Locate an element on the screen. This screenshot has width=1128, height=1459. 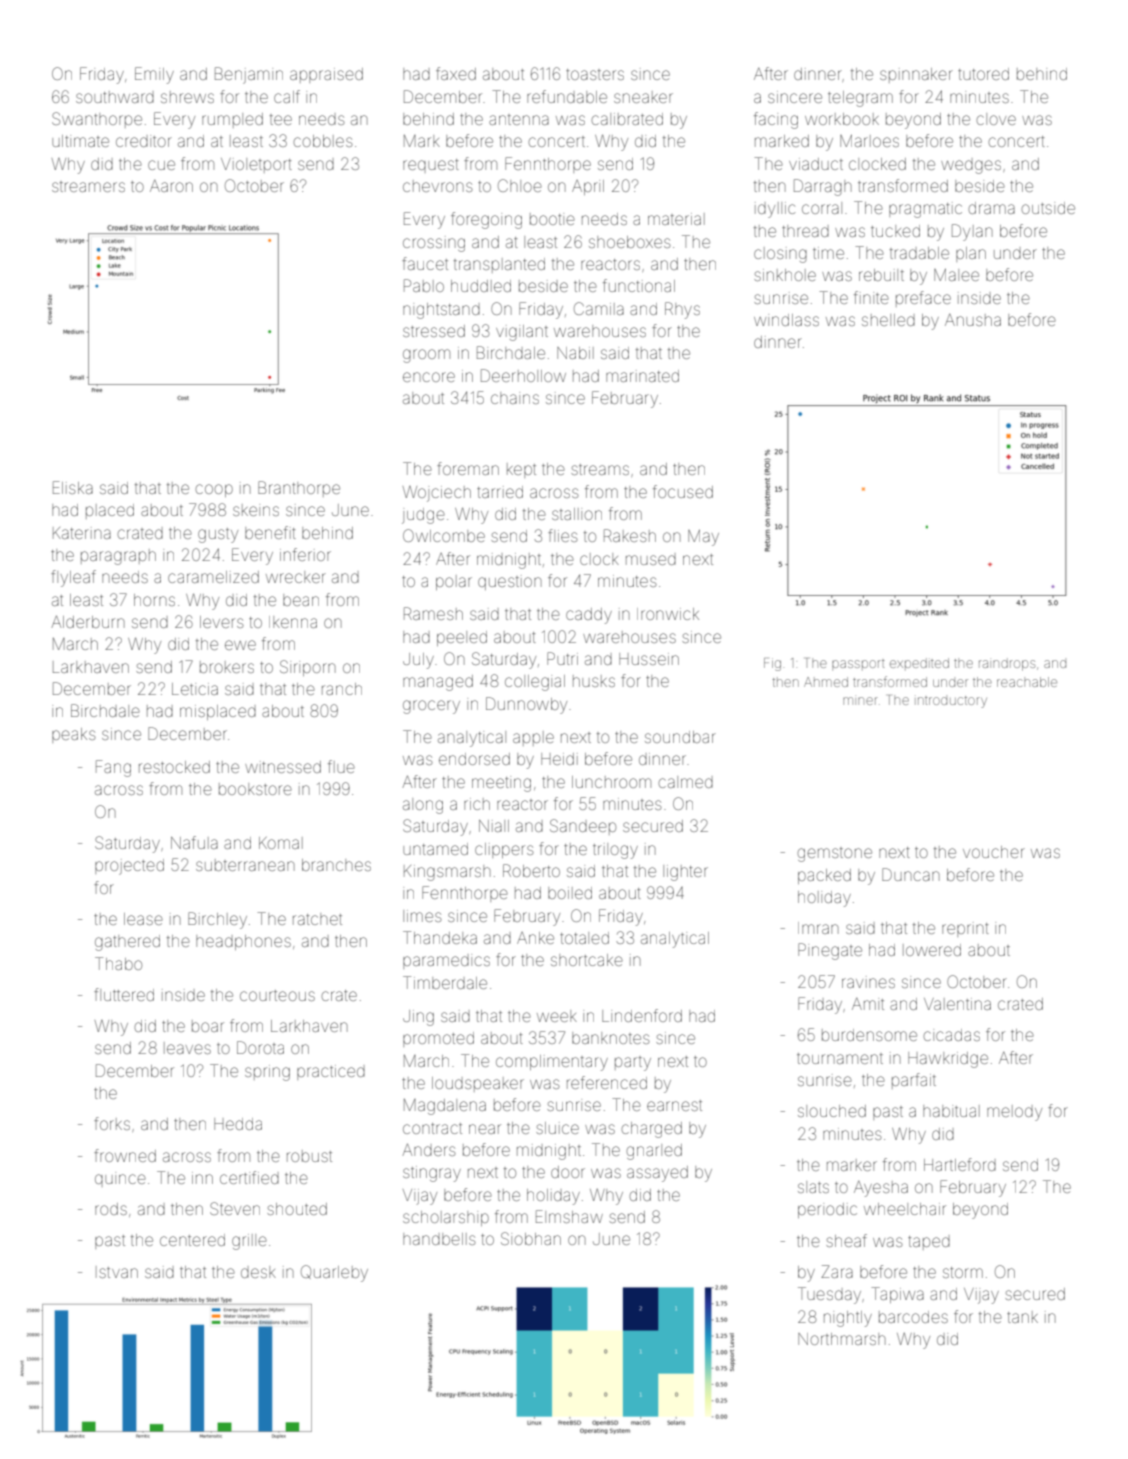
Fang is located at coordinates (113, 768).
